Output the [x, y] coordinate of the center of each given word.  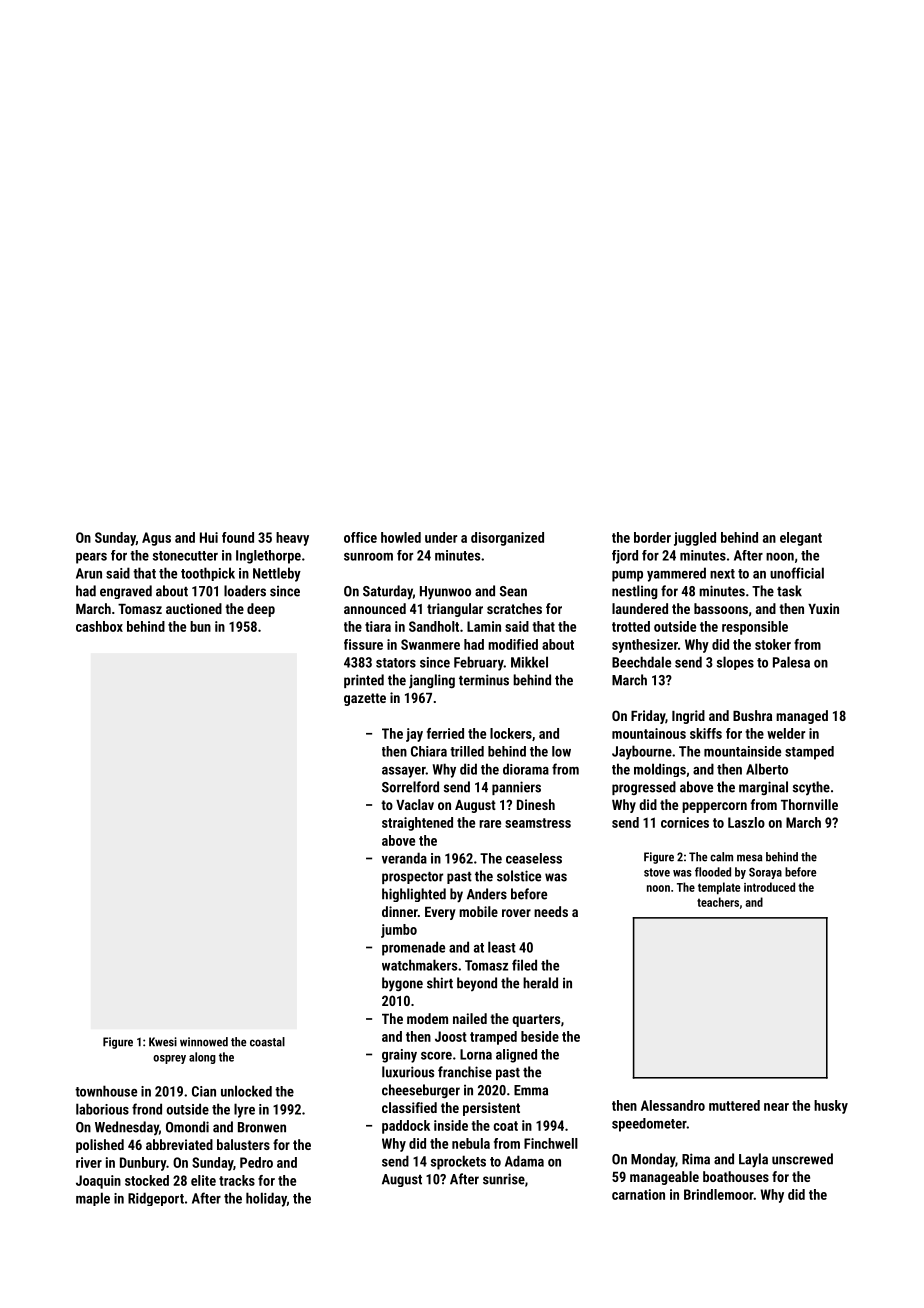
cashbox [99, 626]
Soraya [765, 873]
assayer [404, 772]
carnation [638, 1194]
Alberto [767, 769]
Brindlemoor [719, 1194]
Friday [648, 717]
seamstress [538, 823]
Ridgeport [156, 1199]
